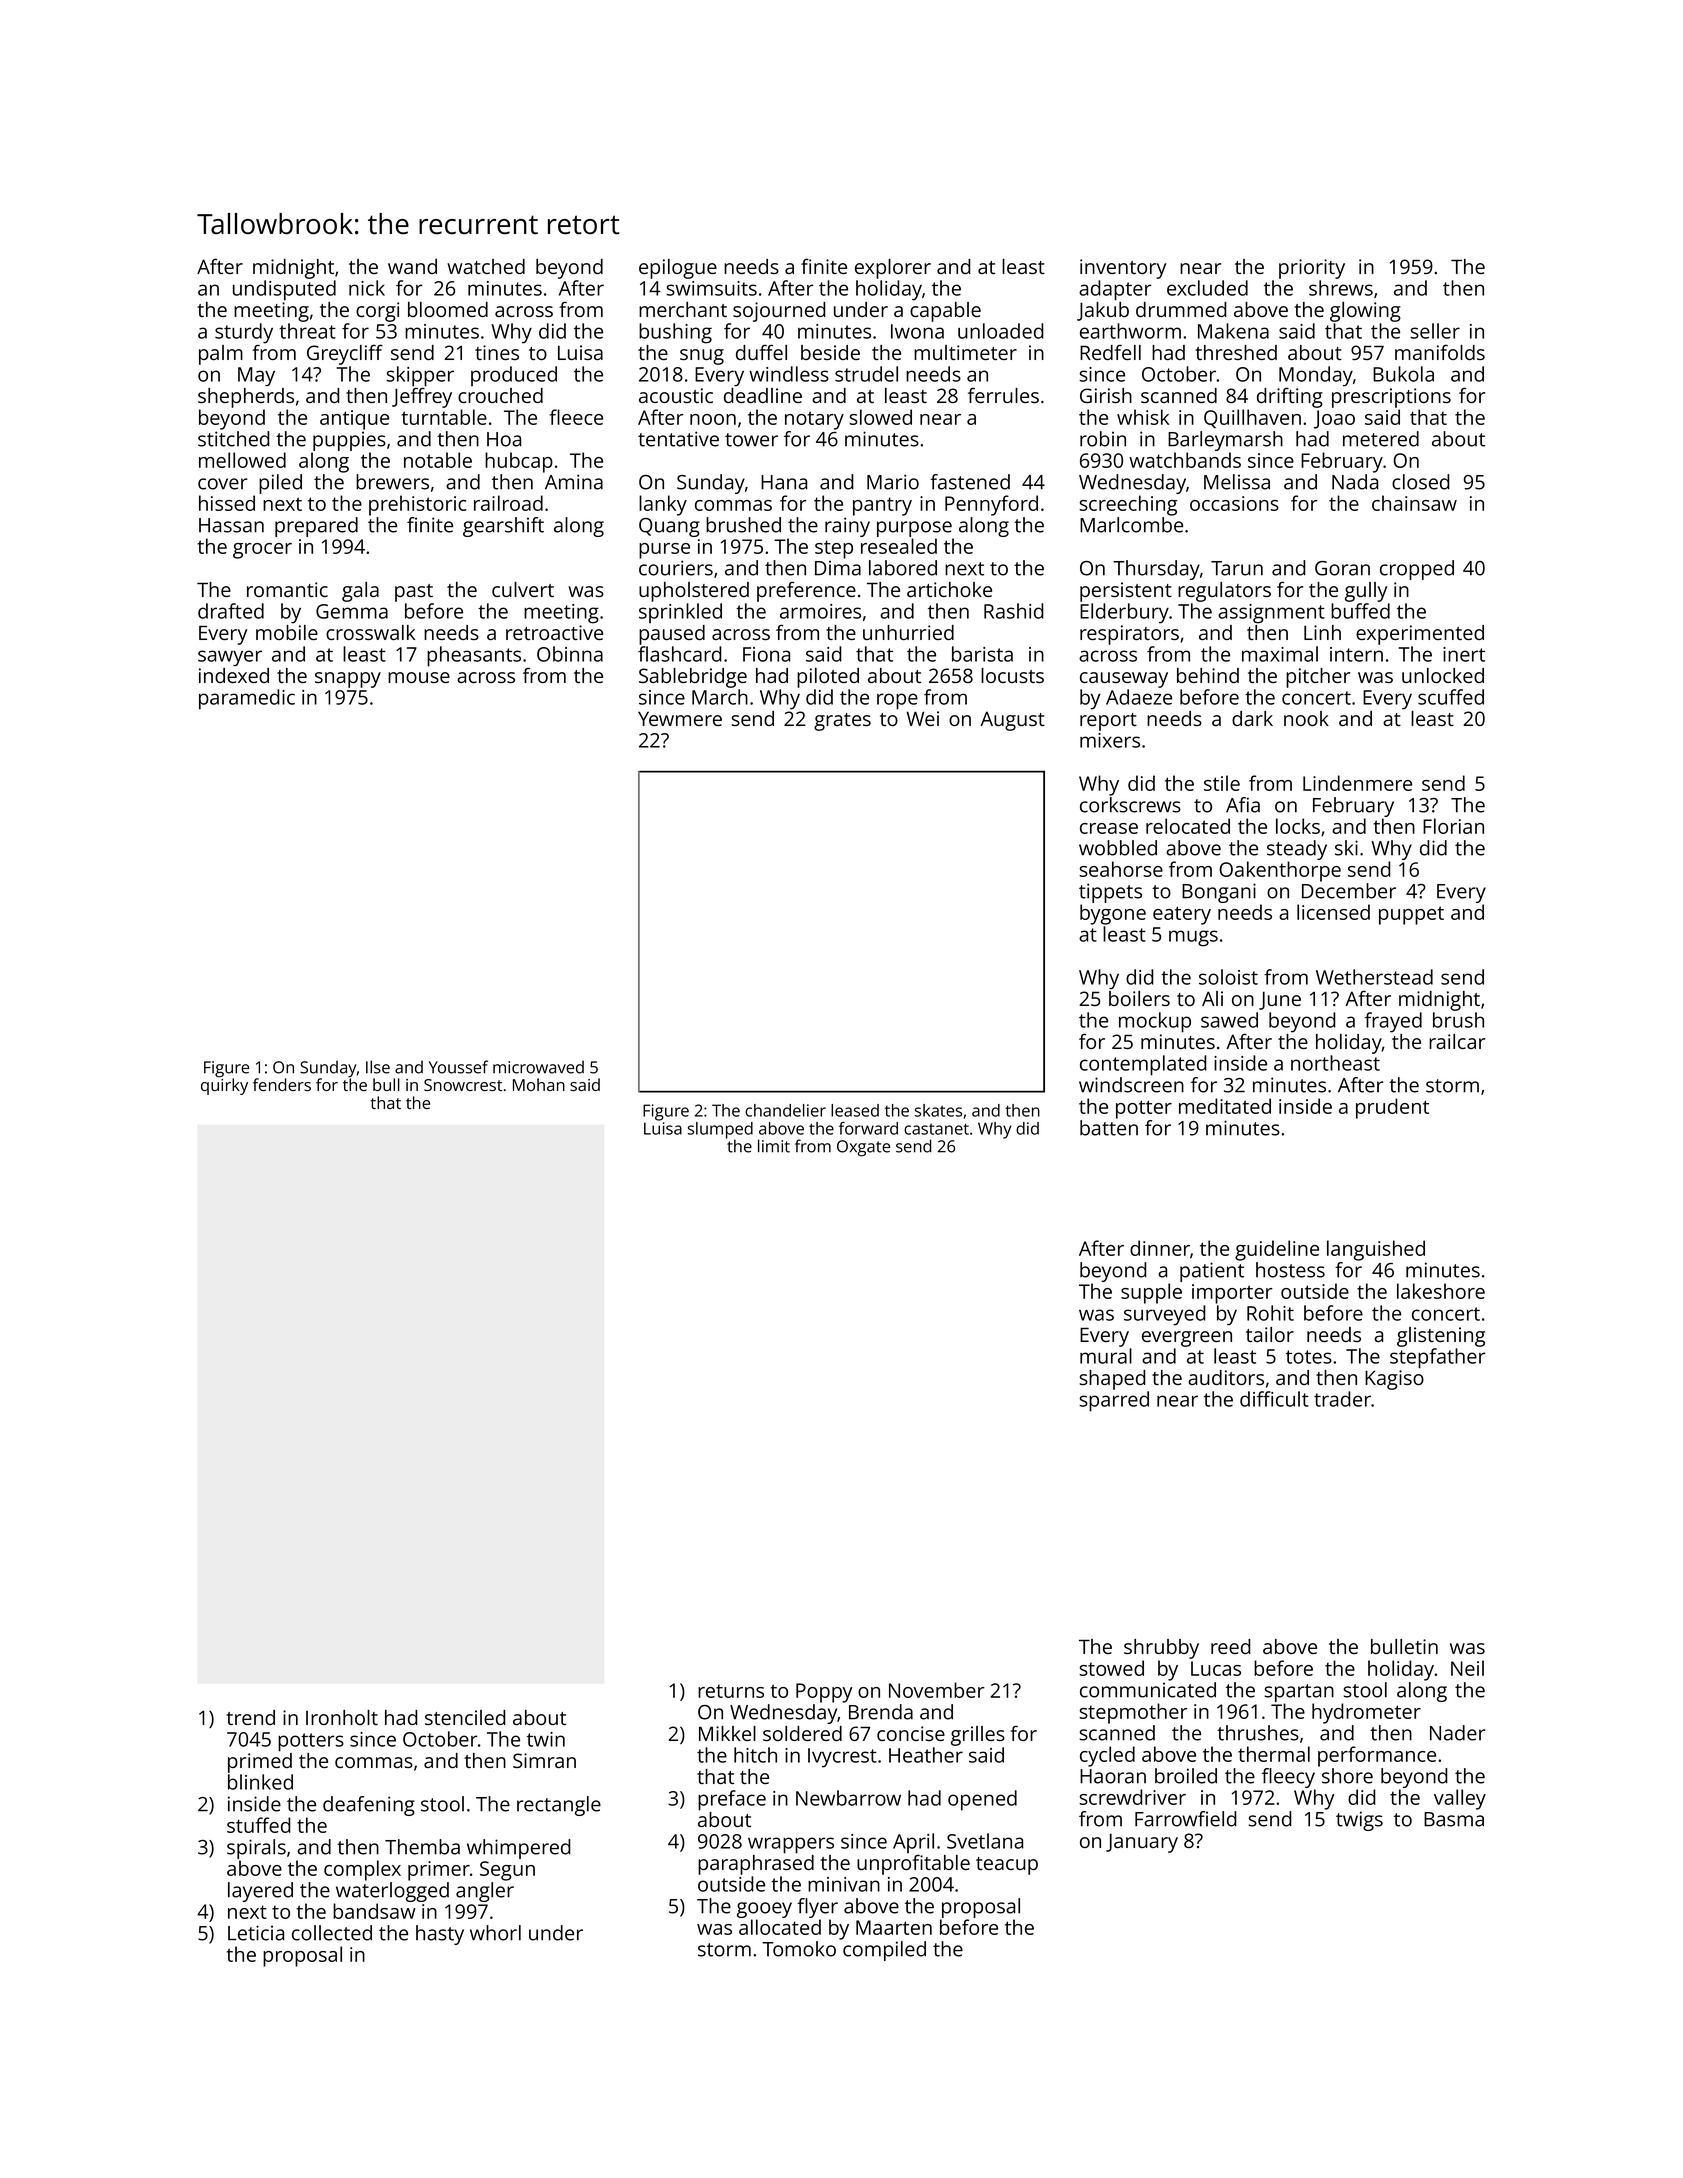  What do you see at coordinates (284, 290) in the screenshot?
I see `undisputed` at bounding box center [284, 290].
